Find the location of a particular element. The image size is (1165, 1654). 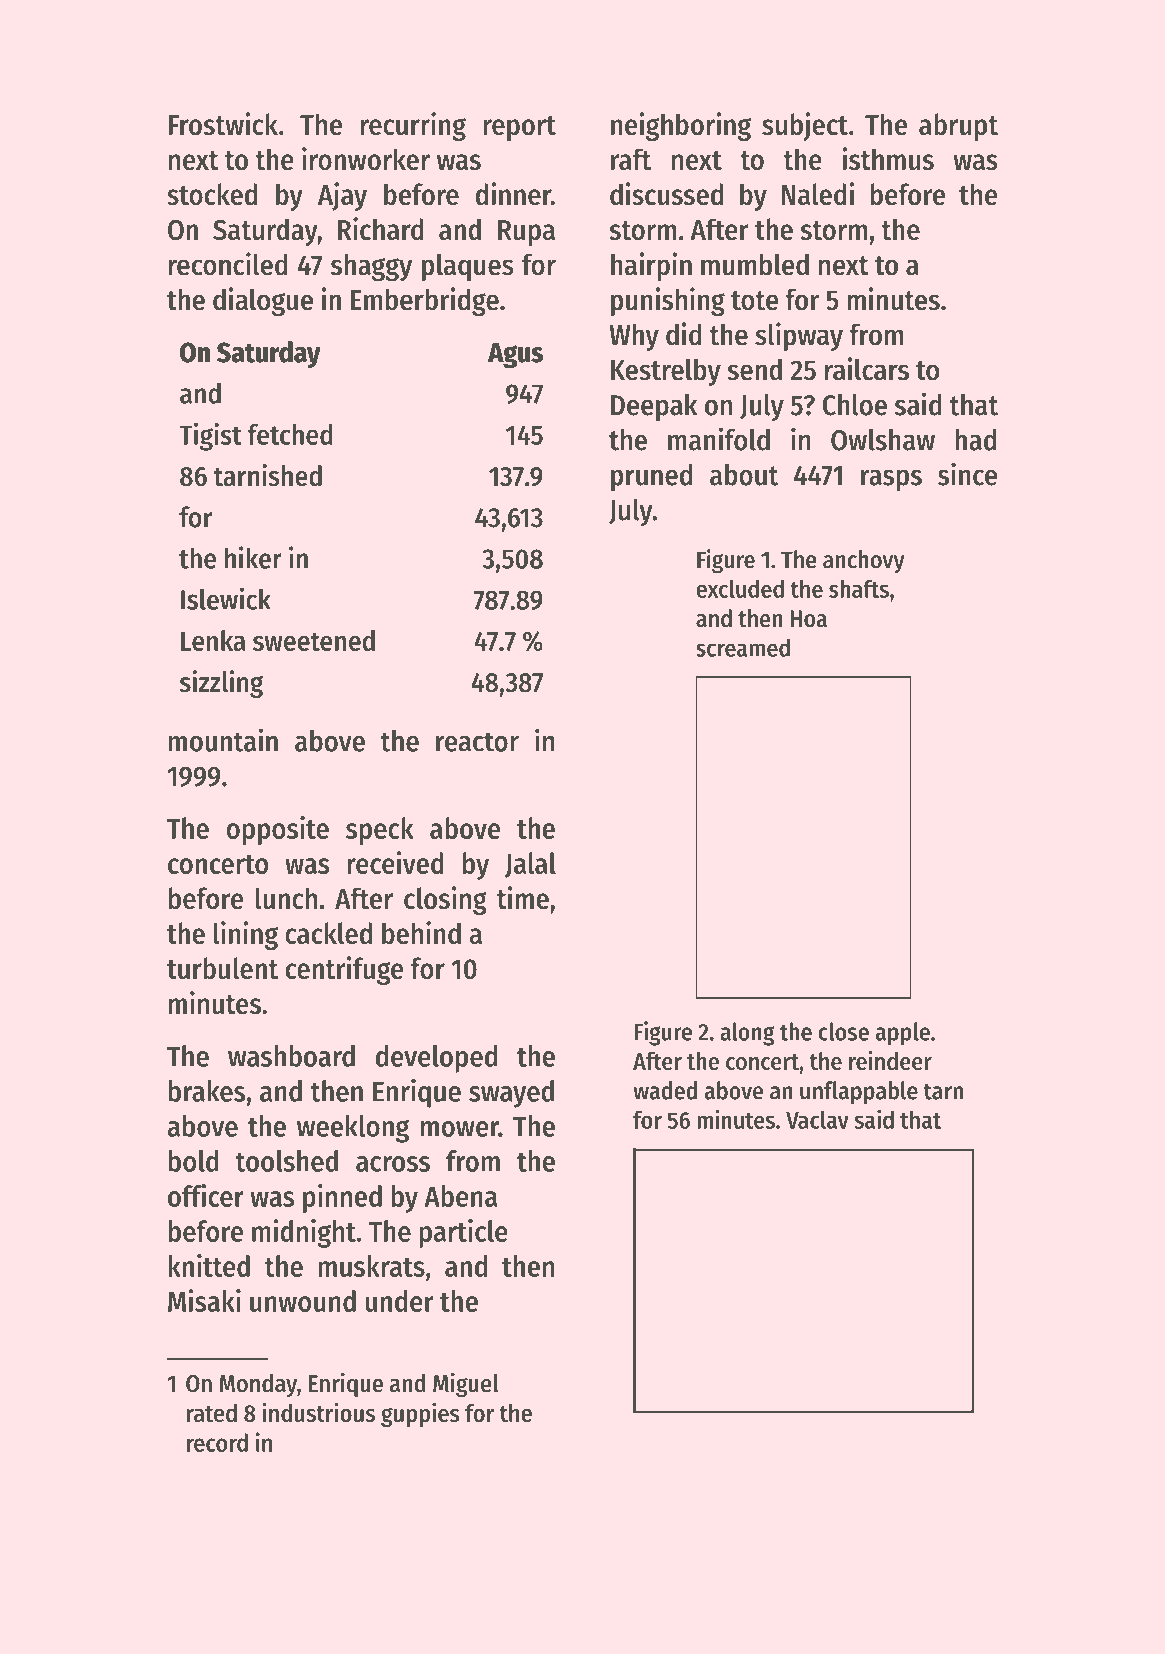

officer is located at coordinates (206, 1195).
